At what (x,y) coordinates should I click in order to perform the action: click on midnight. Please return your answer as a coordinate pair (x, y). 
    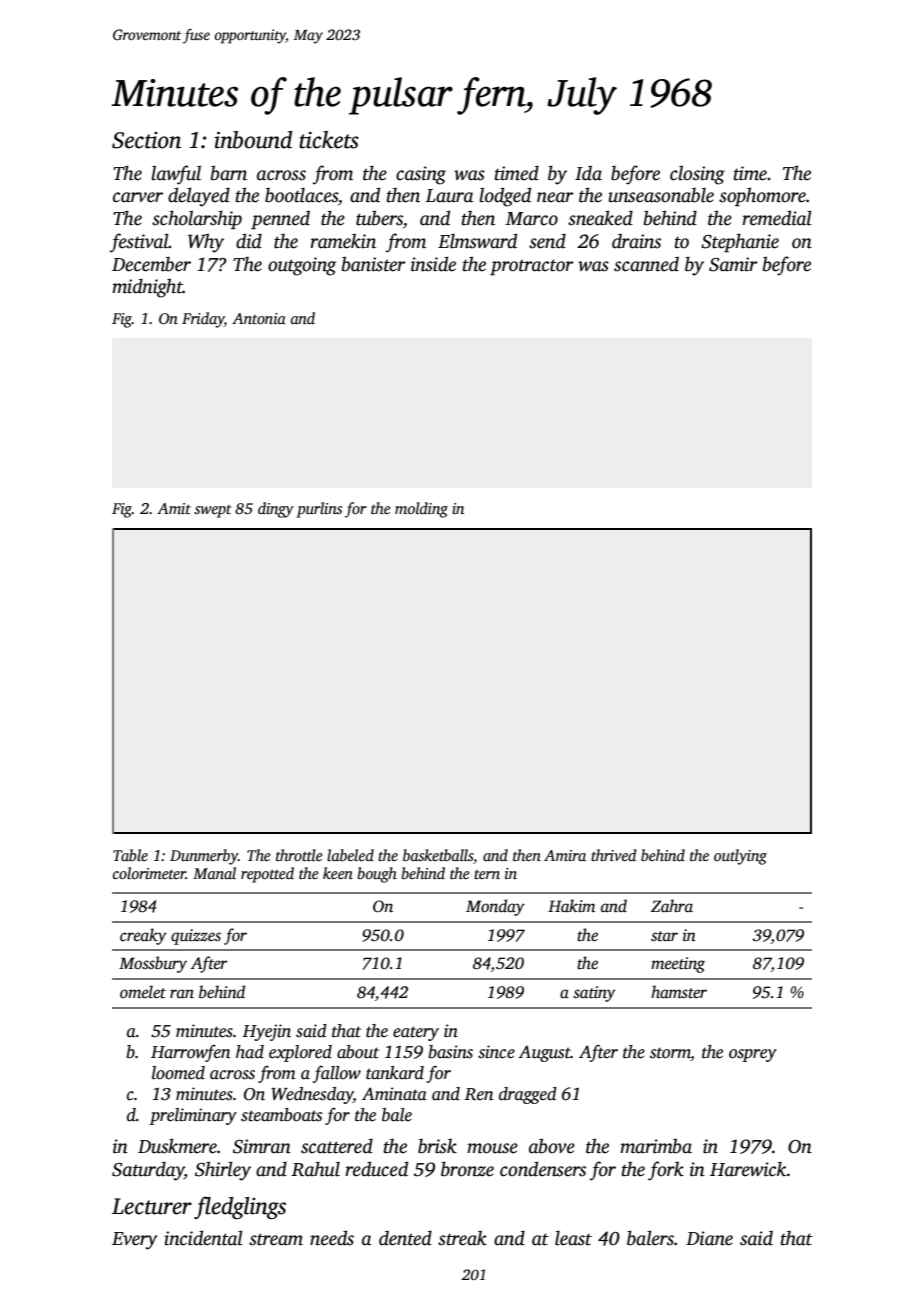
    Looking at the image, I should click on (147, 288).
